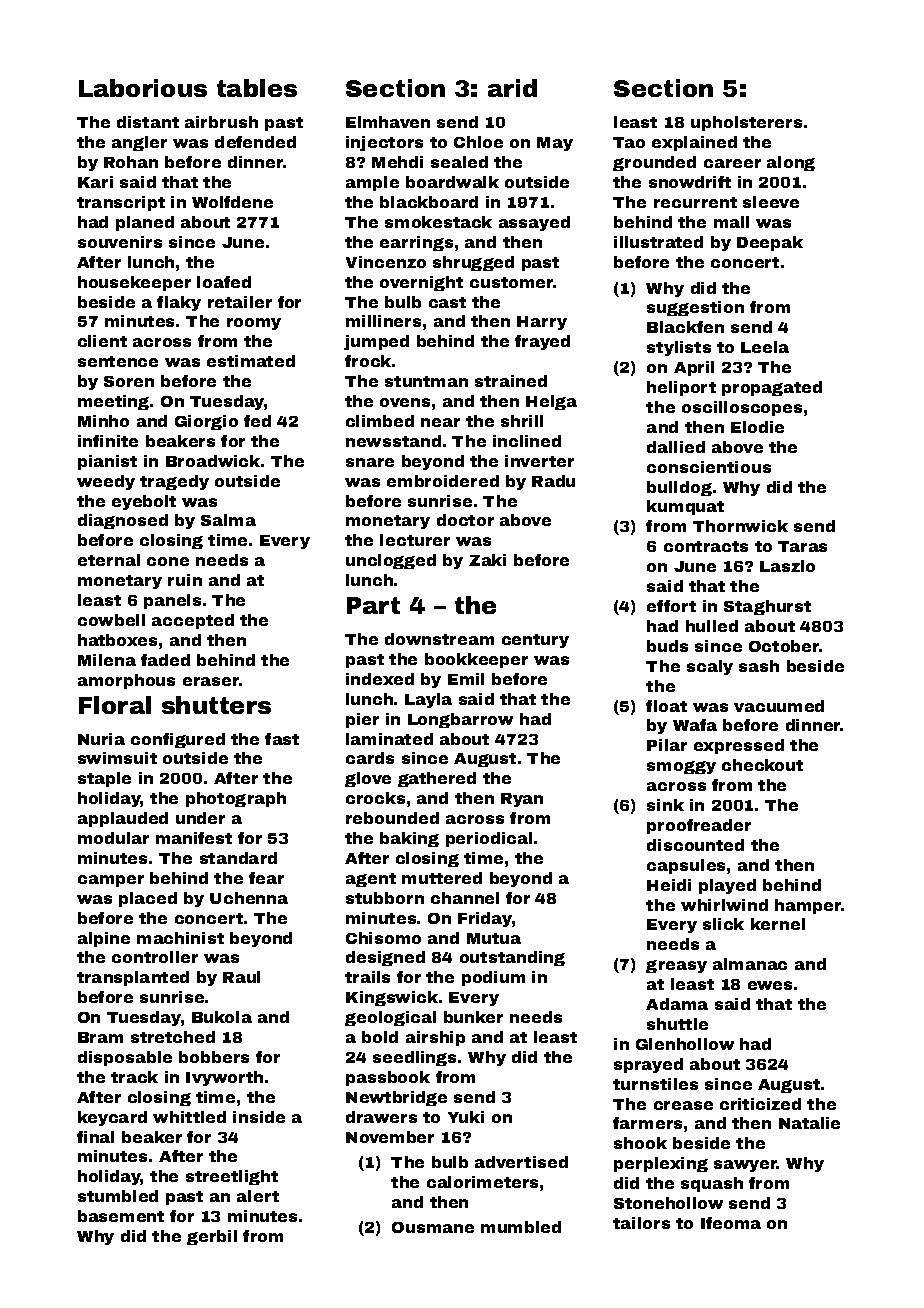  What do you see at coordinates (212, 1237) in the screenshot?
I see `gerbil` at bounding box center [212, 1237].
